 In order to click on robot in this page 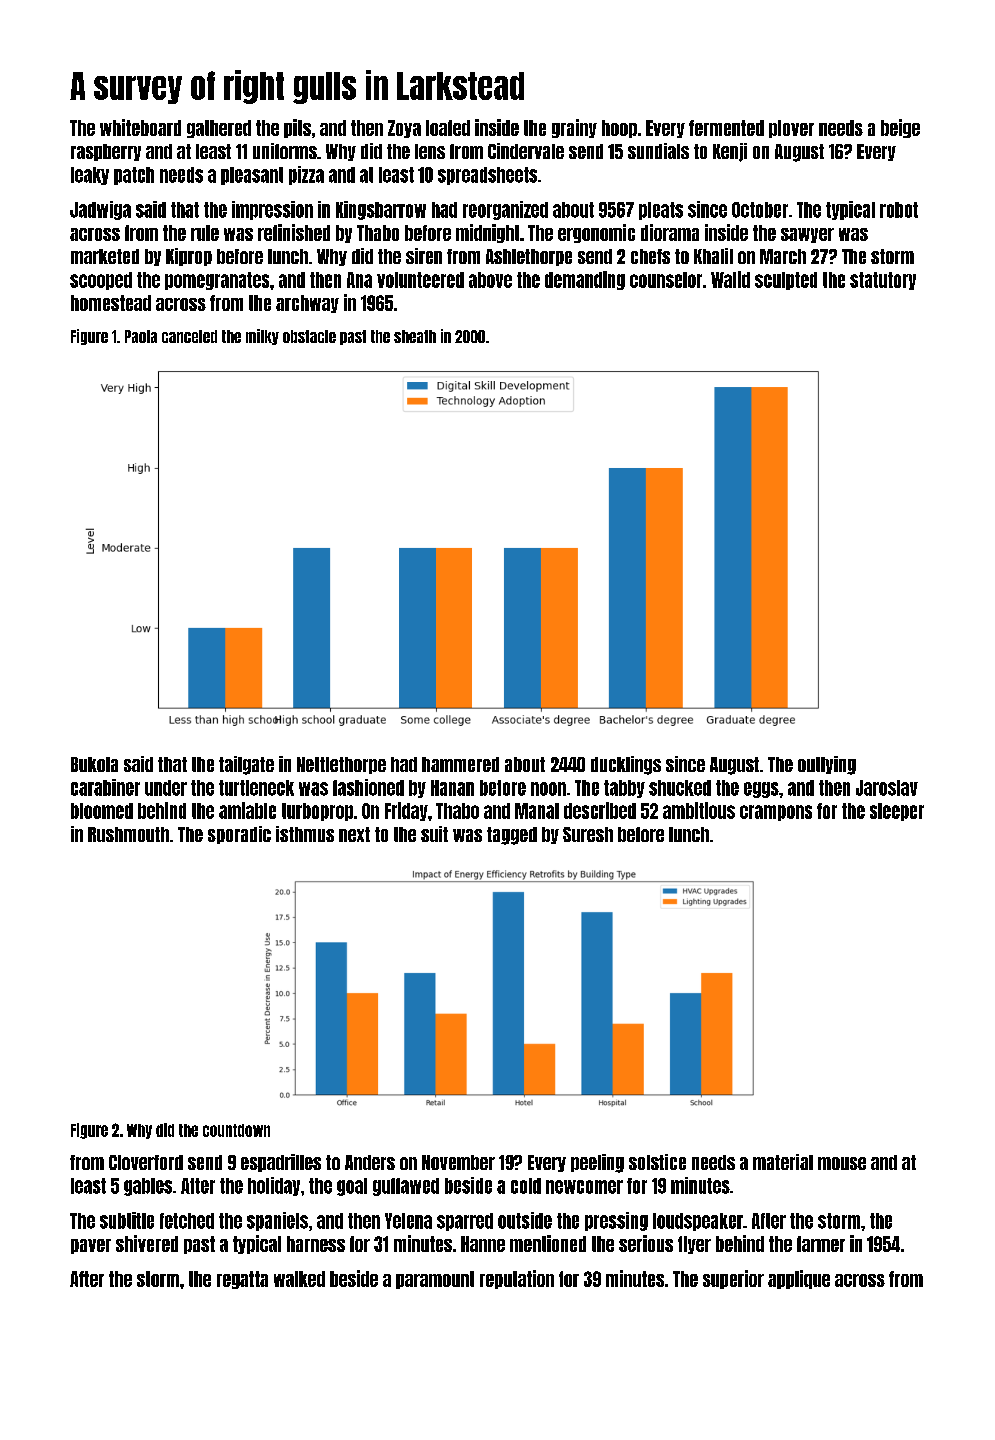, I will do `click(899, 210)`.
